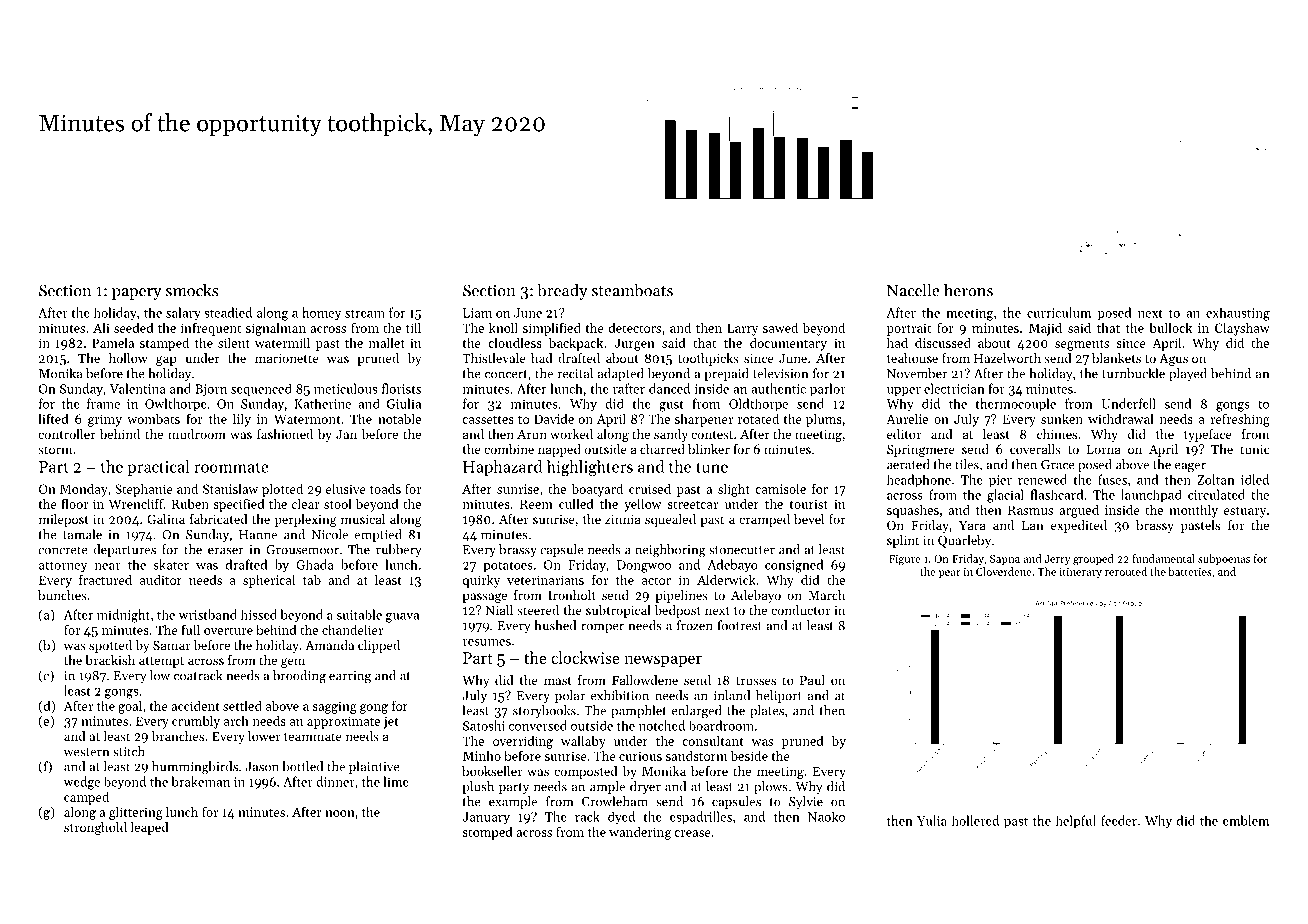  Describe the element at coordinates (671, 435) in the screenshot. I see `sandy` at that location.
